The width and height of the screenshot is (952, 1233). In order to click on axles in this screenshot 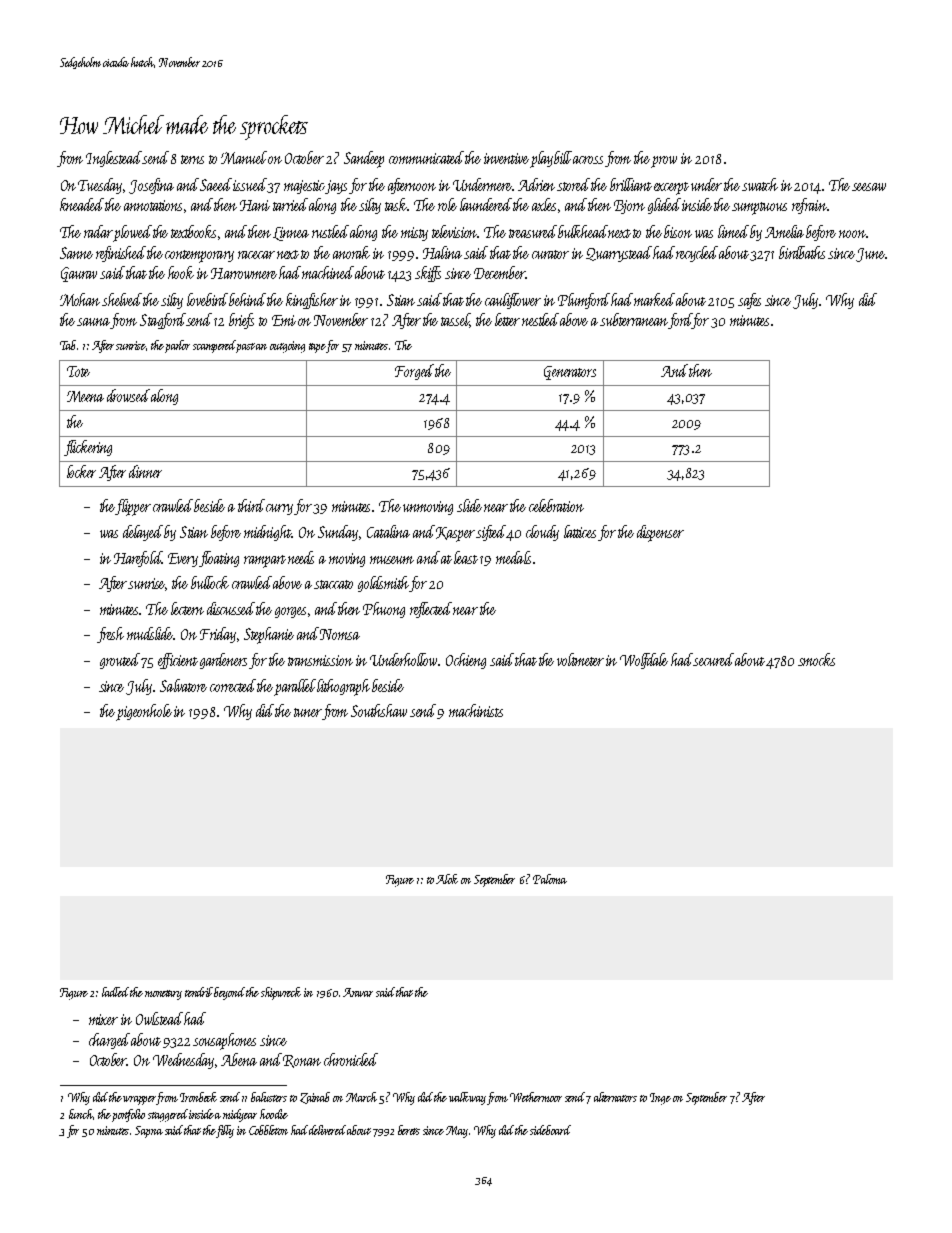, I will do `click(544, 204)`.
